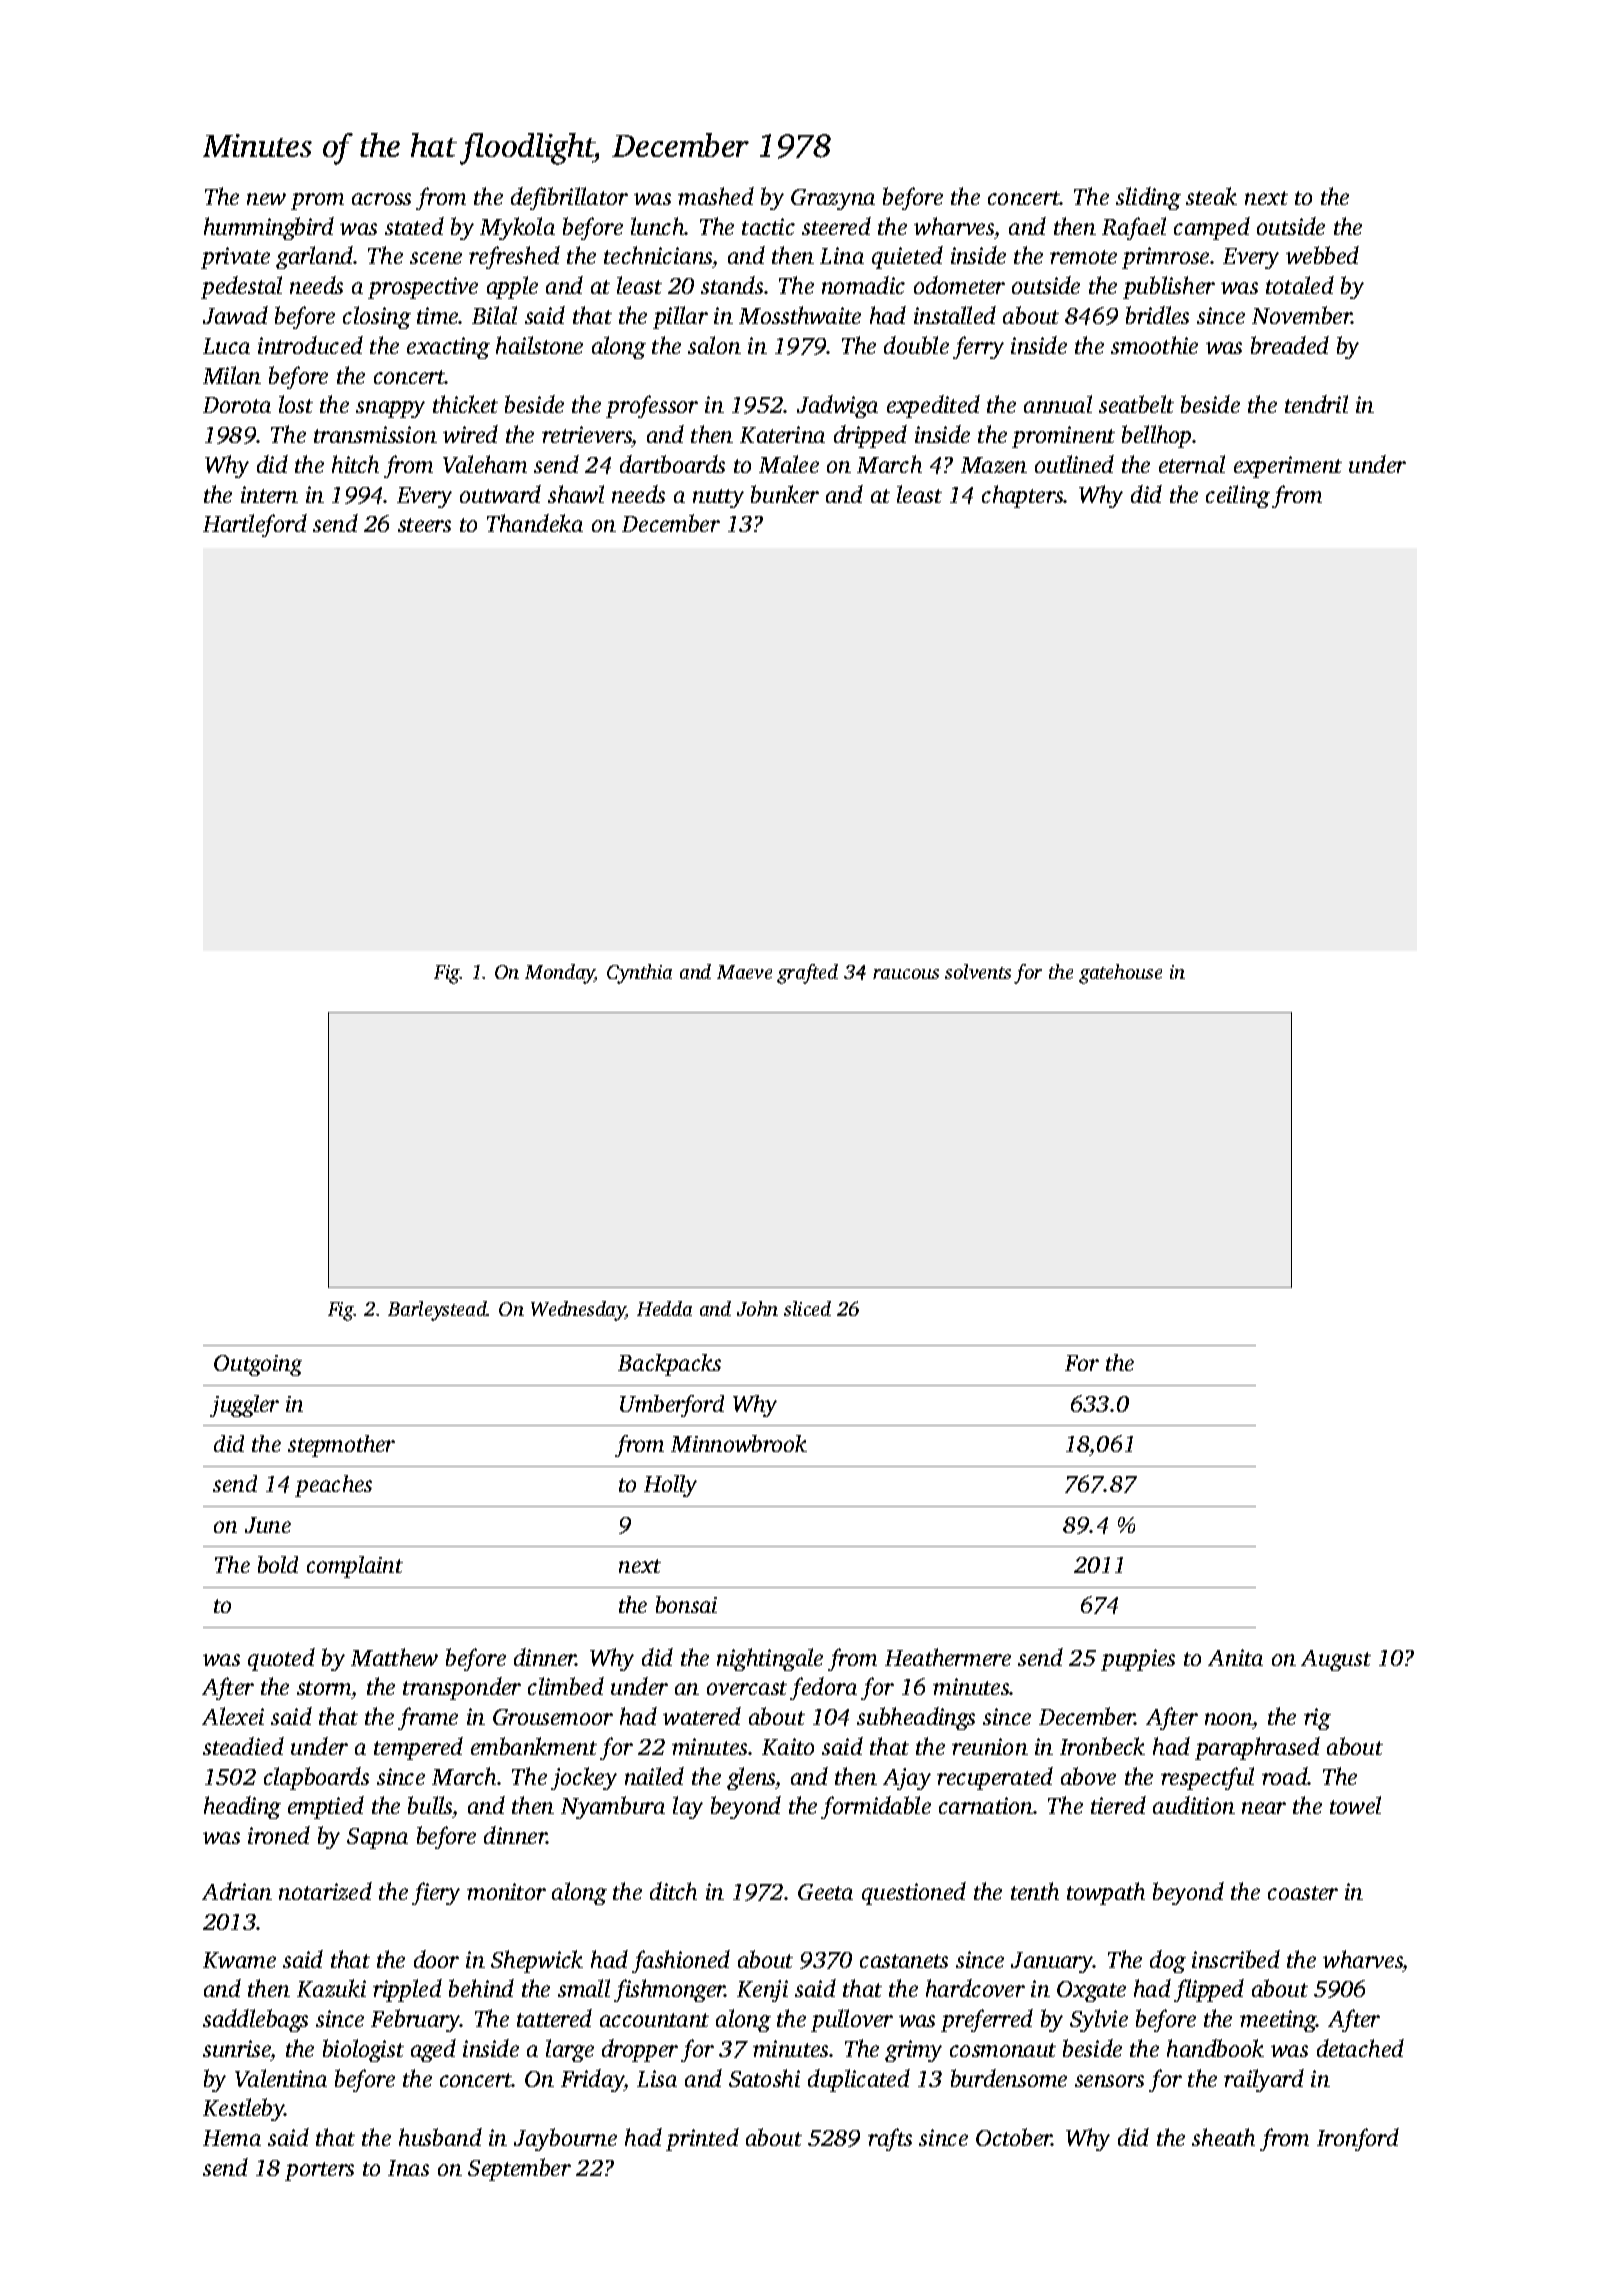 Image resolution: width=1620 pixels, height=2292 pixels. What do you see at coordinates (341, 1446) in the page?
I see `stepmother` at bounding box center [341, 1446].
